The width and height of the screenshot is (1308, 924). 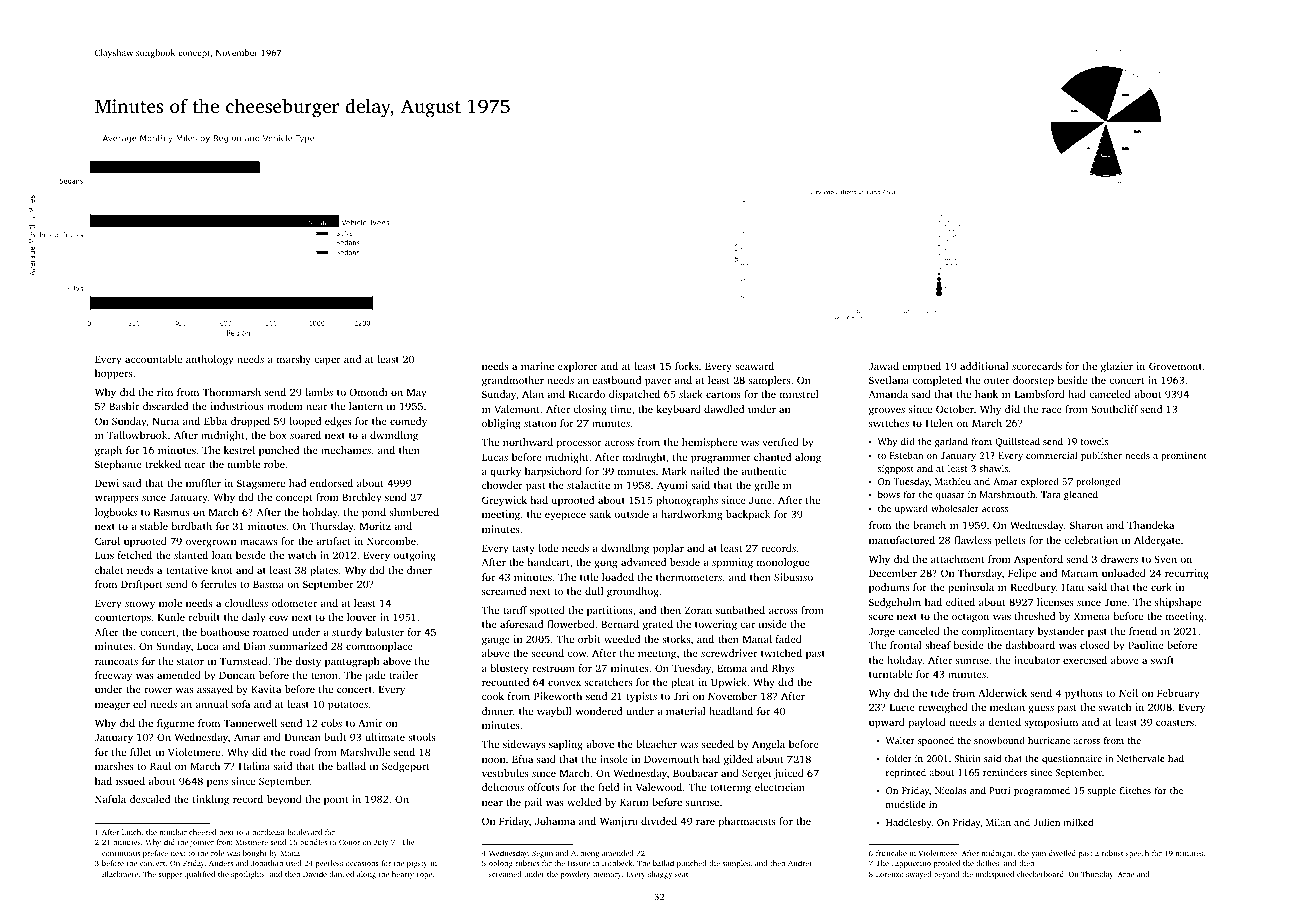 What do you see at coordinates (906, 455) in the screenshot?
I see `Esteban` at bounding box center [906, 455].
